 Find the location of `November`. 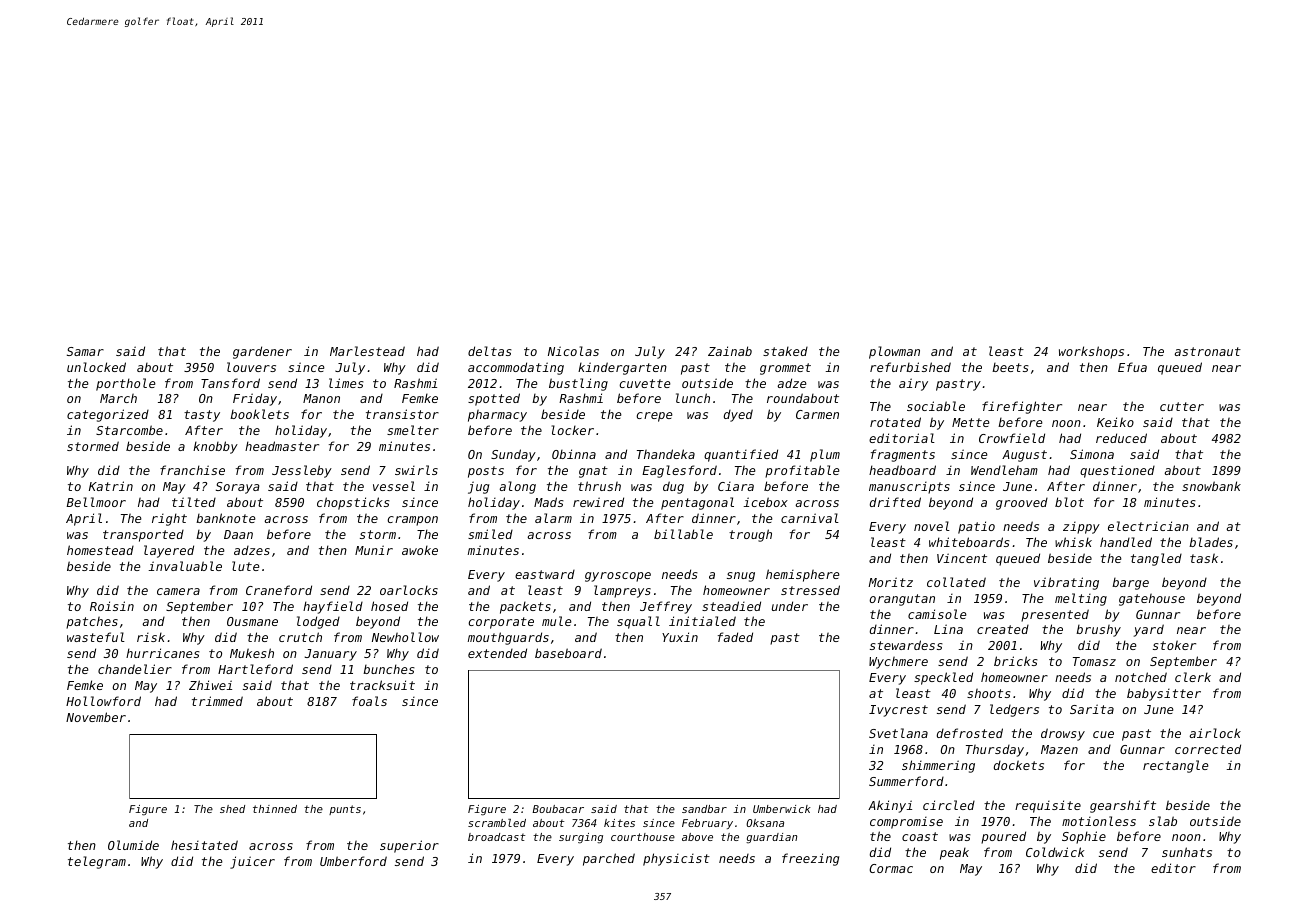

November is located at coordinates (96, 717).
